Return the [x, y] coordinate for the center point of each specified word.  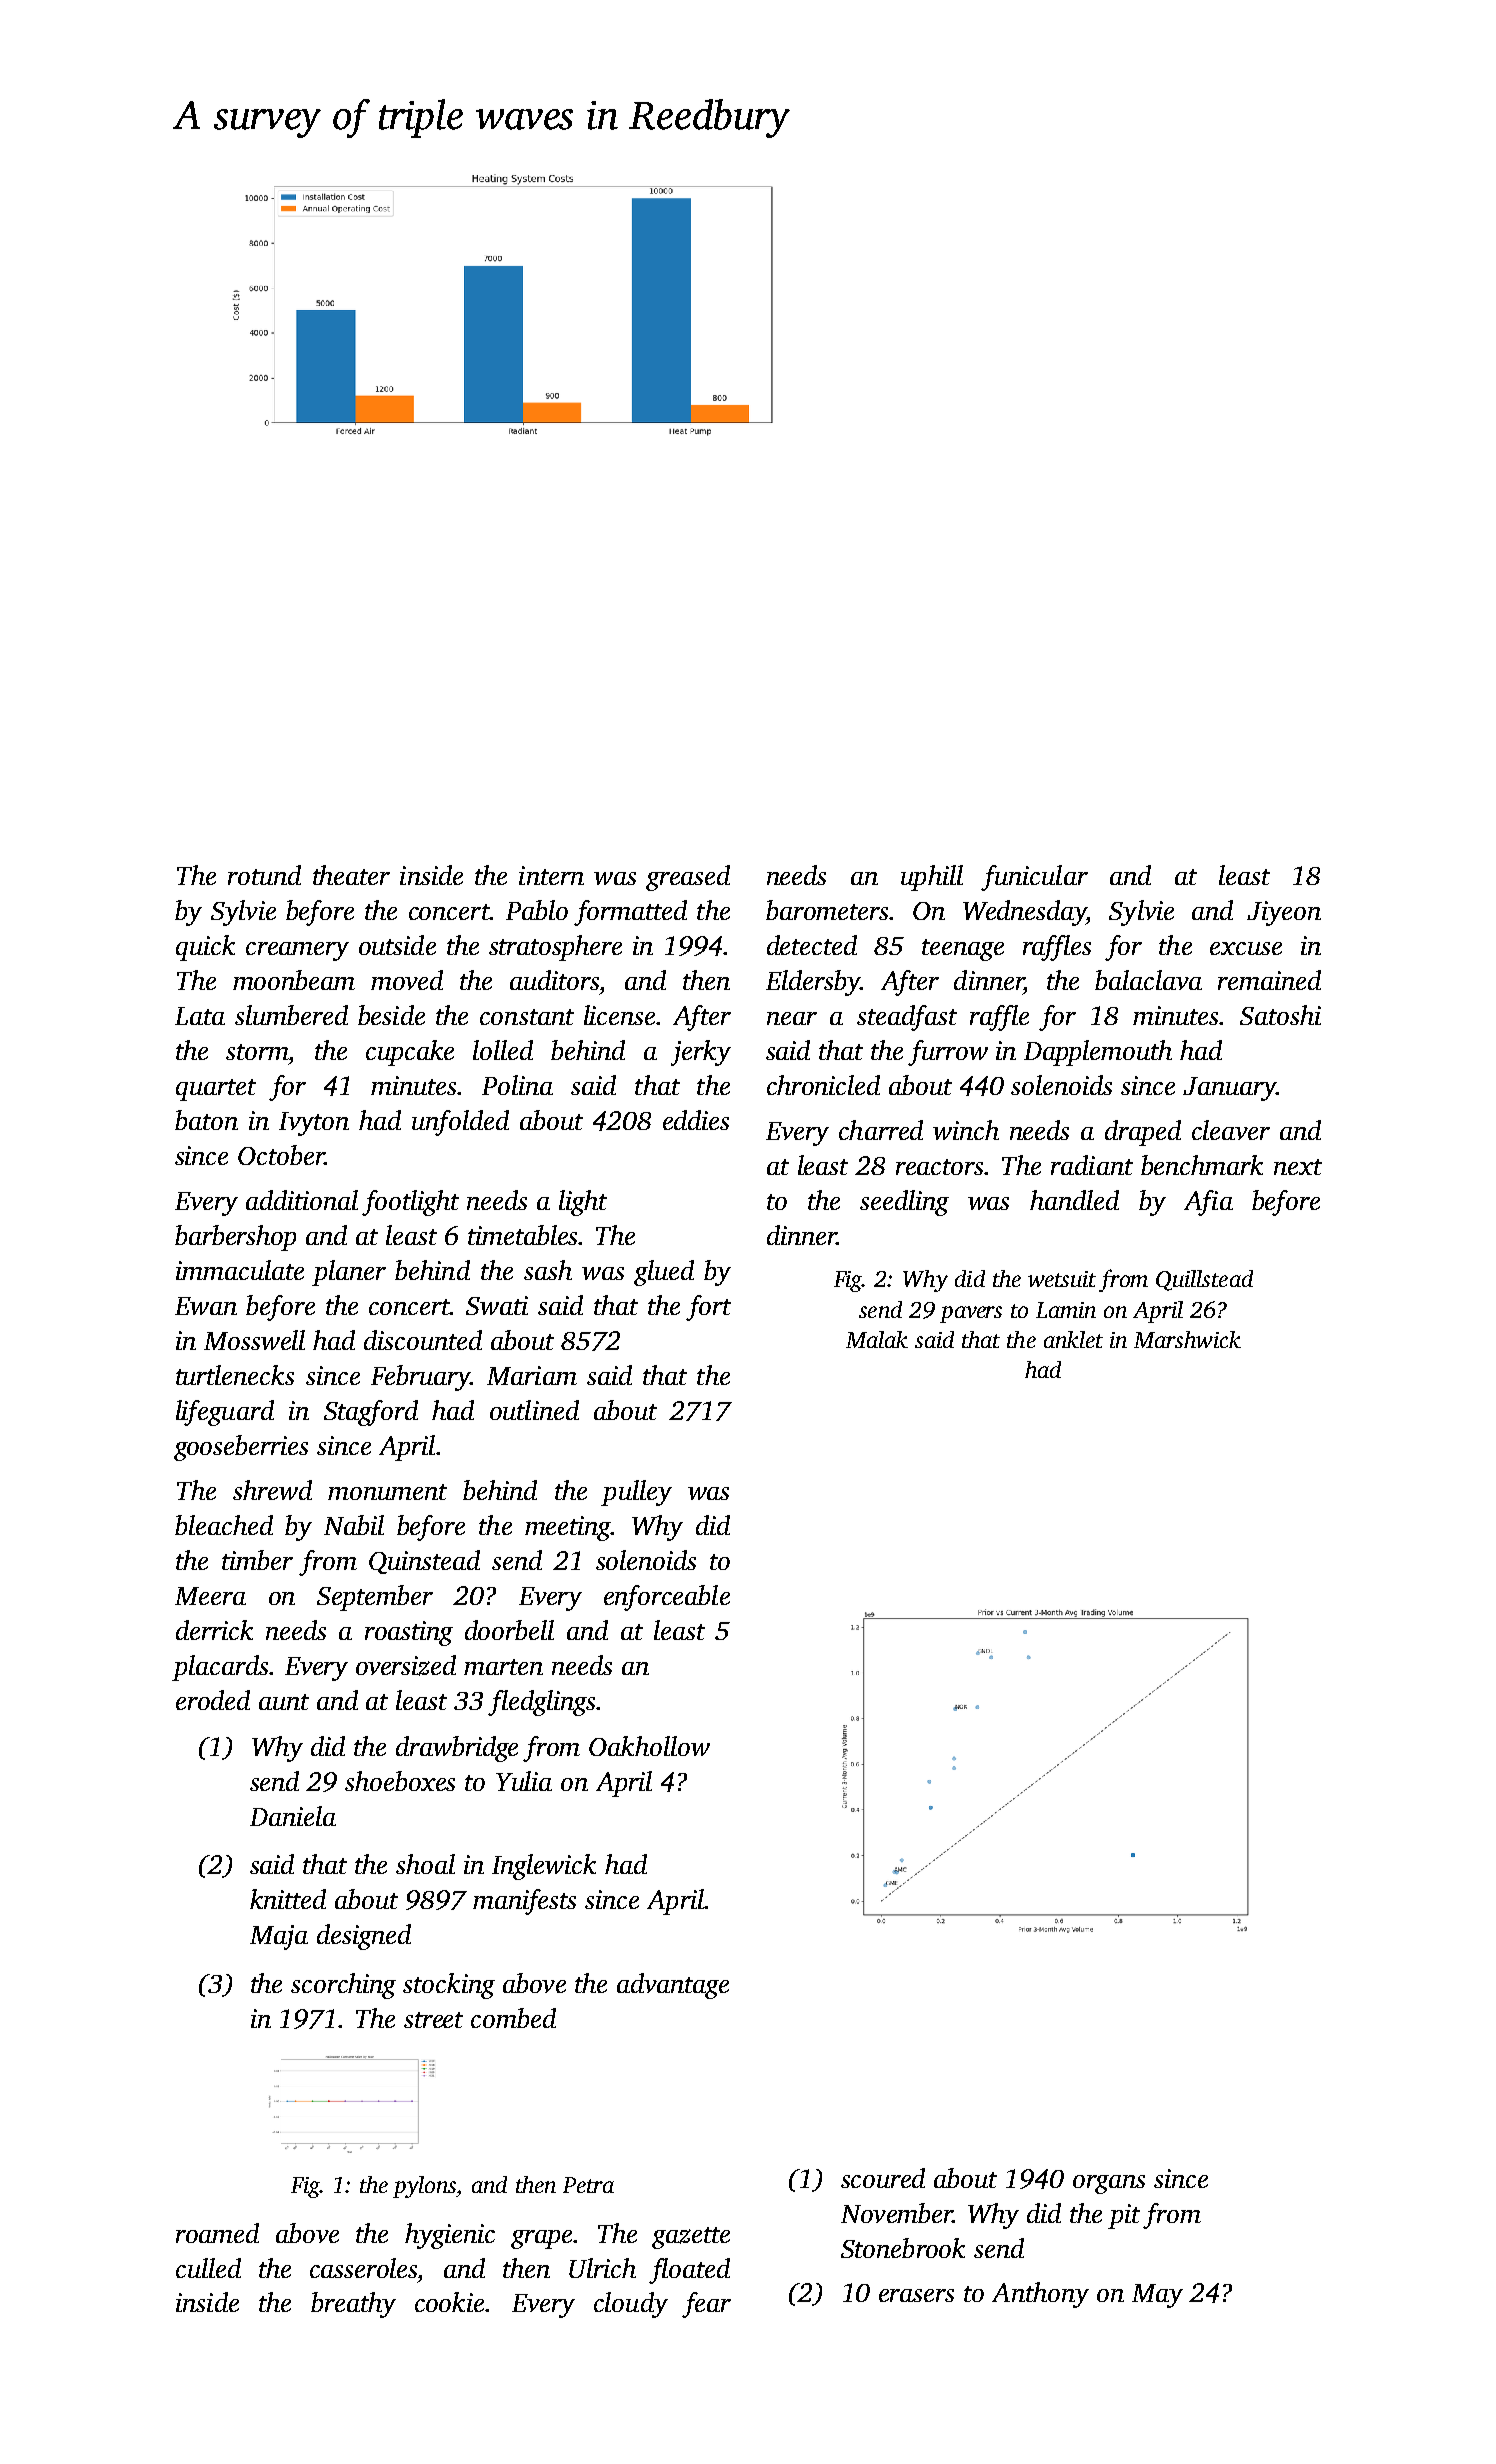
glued [664, 1273]
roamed [217, 2233]
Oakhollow [649, 1746]
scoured [883, 2178]
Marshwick [1187, 1339]
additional [302, 1200]
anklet [1073, 1339]
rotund [264, 875]
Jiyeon [1284, 913]
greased [688, 878]
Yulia [524, 1781]
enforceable [667, 1598]
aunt [284, 1702]
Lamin [1066, 1310]
